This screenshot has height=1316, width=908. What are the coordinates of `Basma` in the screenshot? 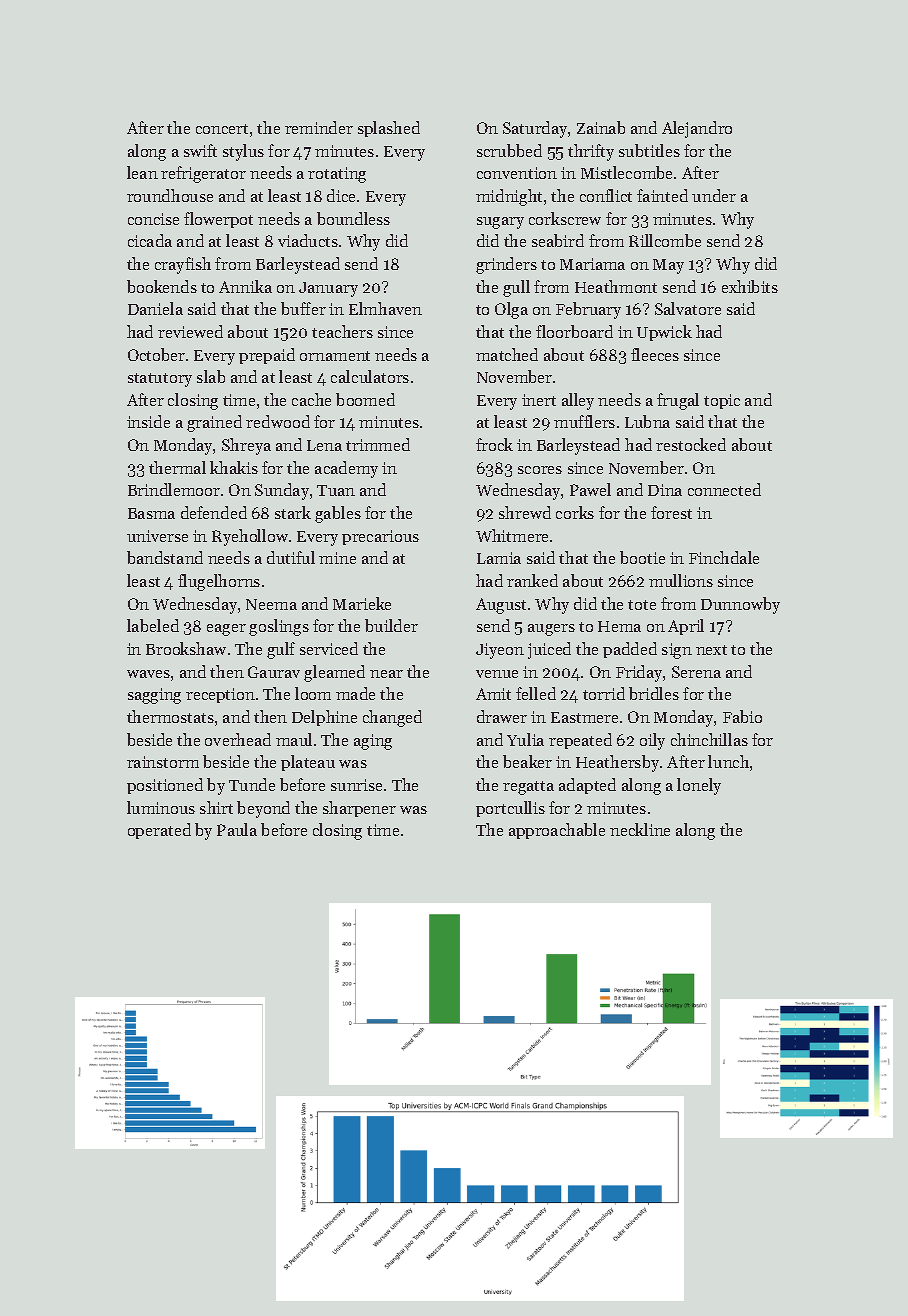 It's located at (151, 513).
